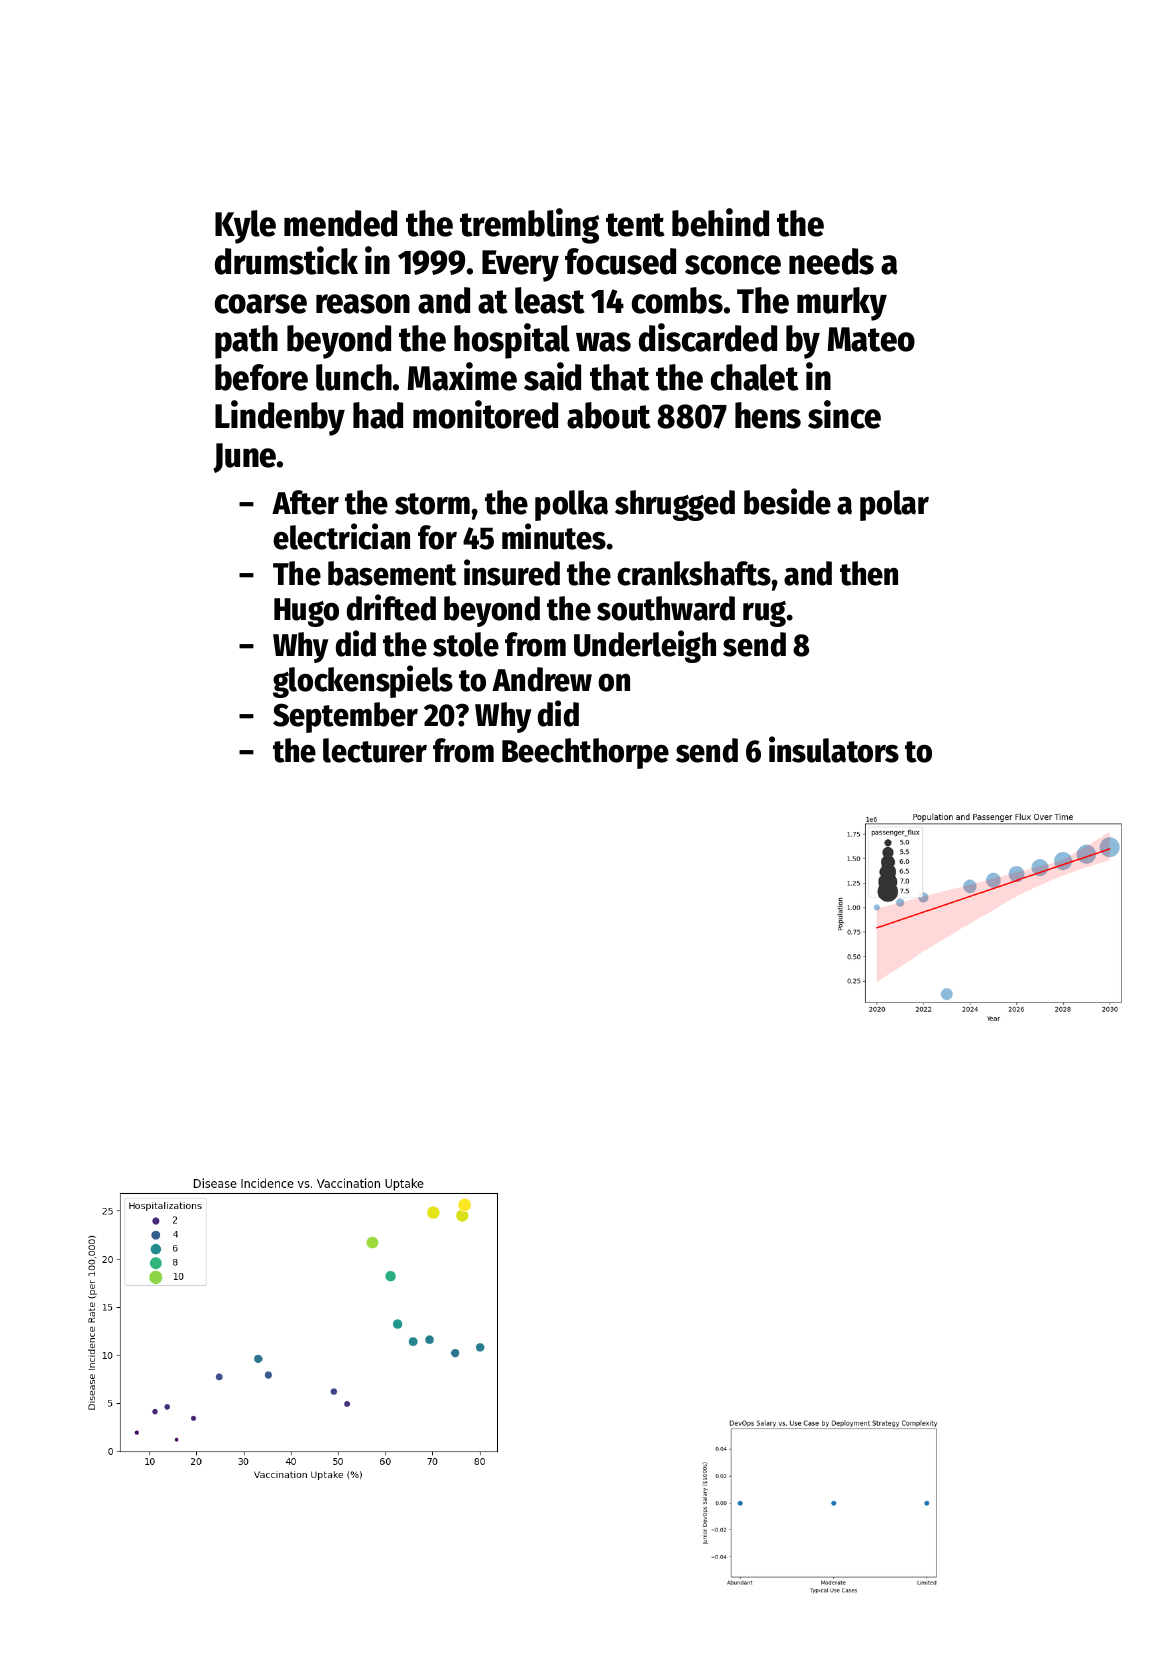 The image size is (1165, 1654). What do you see at coordinates (585, 753) in the page?
I see `Beechthorpe` at bounding box center [585, 753].
